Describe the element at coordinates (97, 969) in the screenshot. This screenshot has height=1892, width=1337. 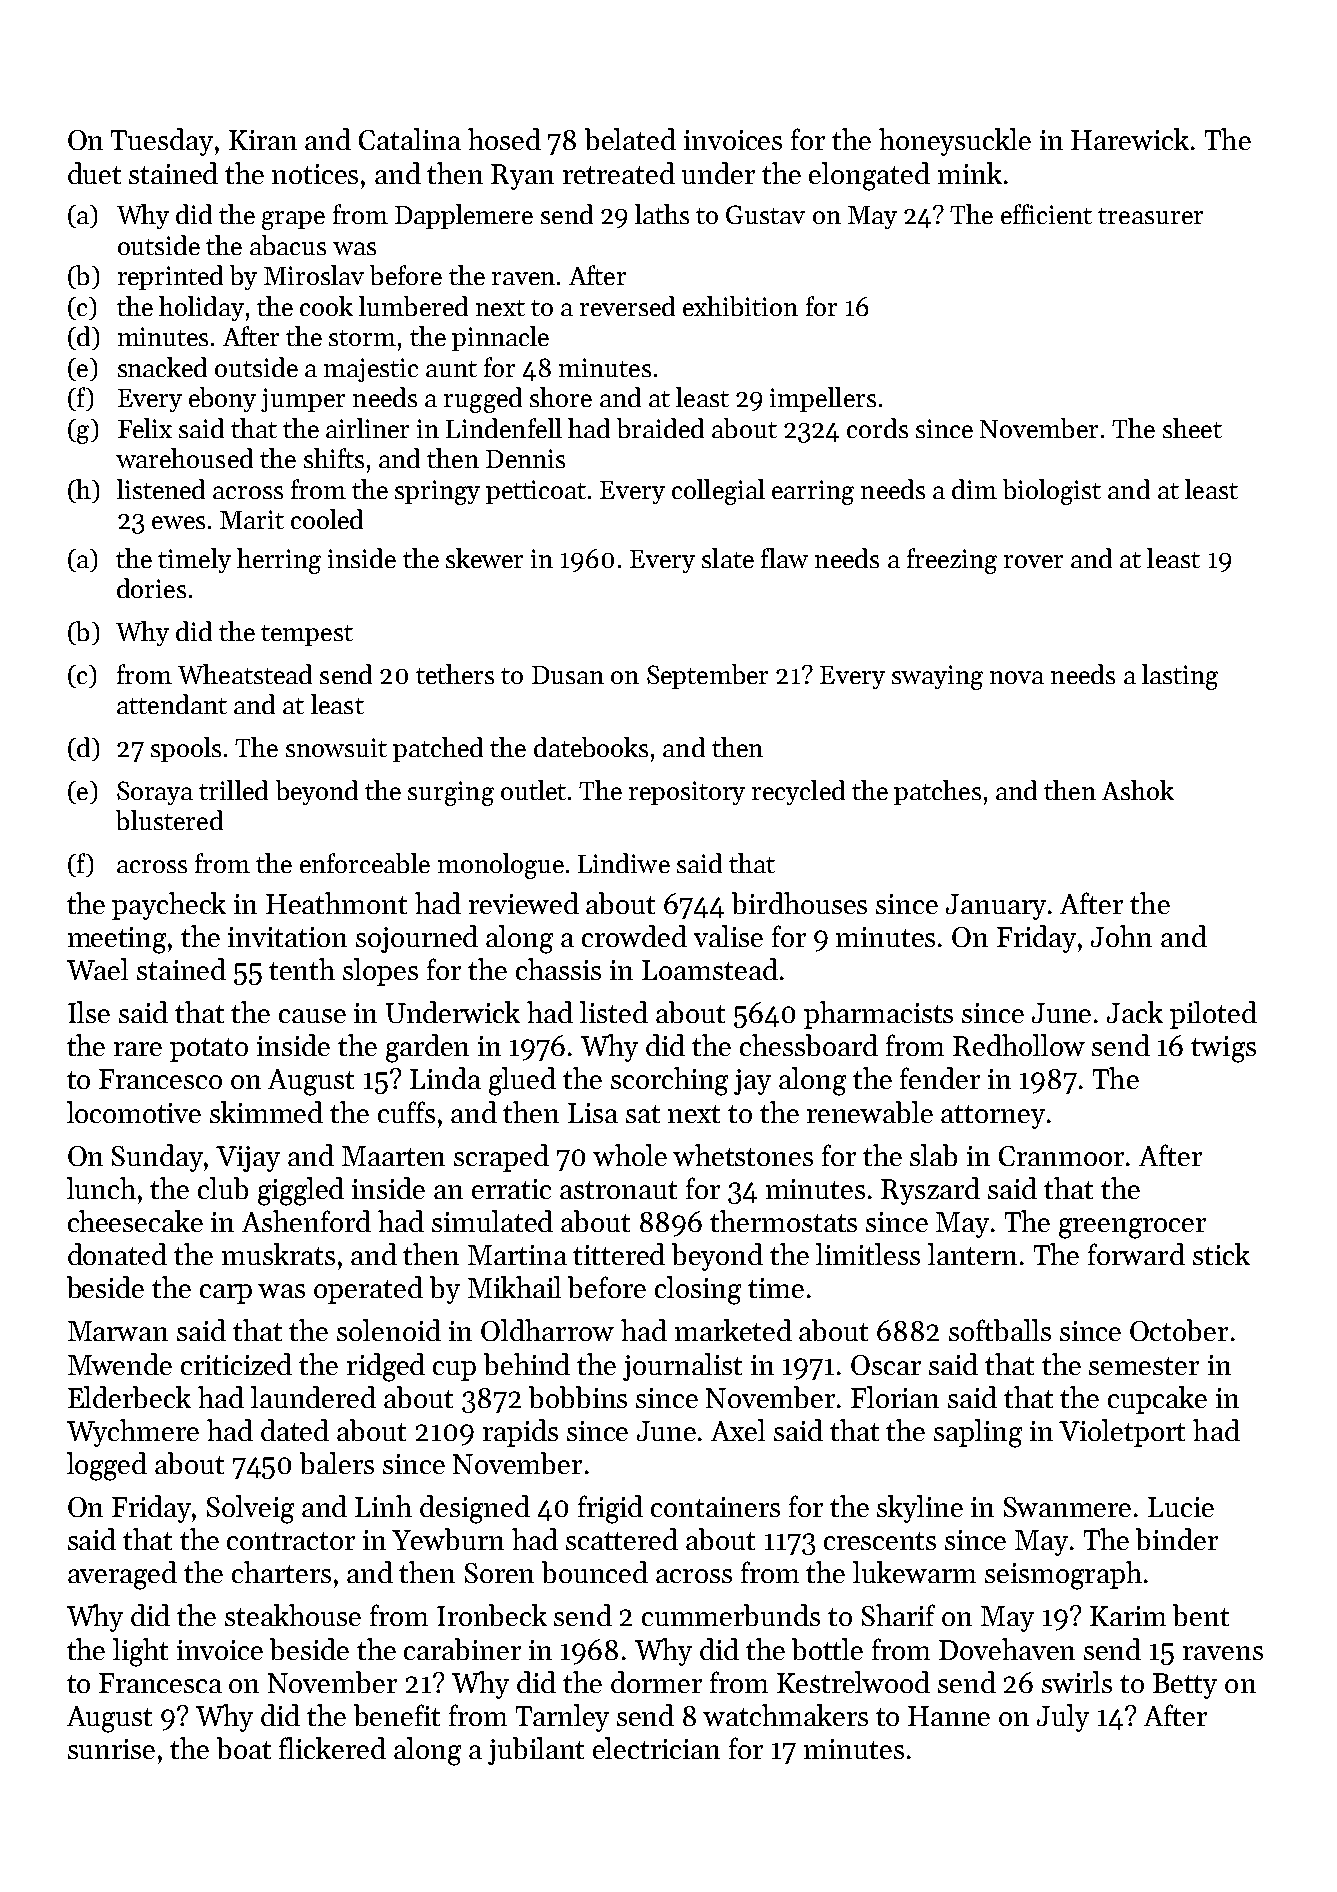
I see `Wael` at that location.
